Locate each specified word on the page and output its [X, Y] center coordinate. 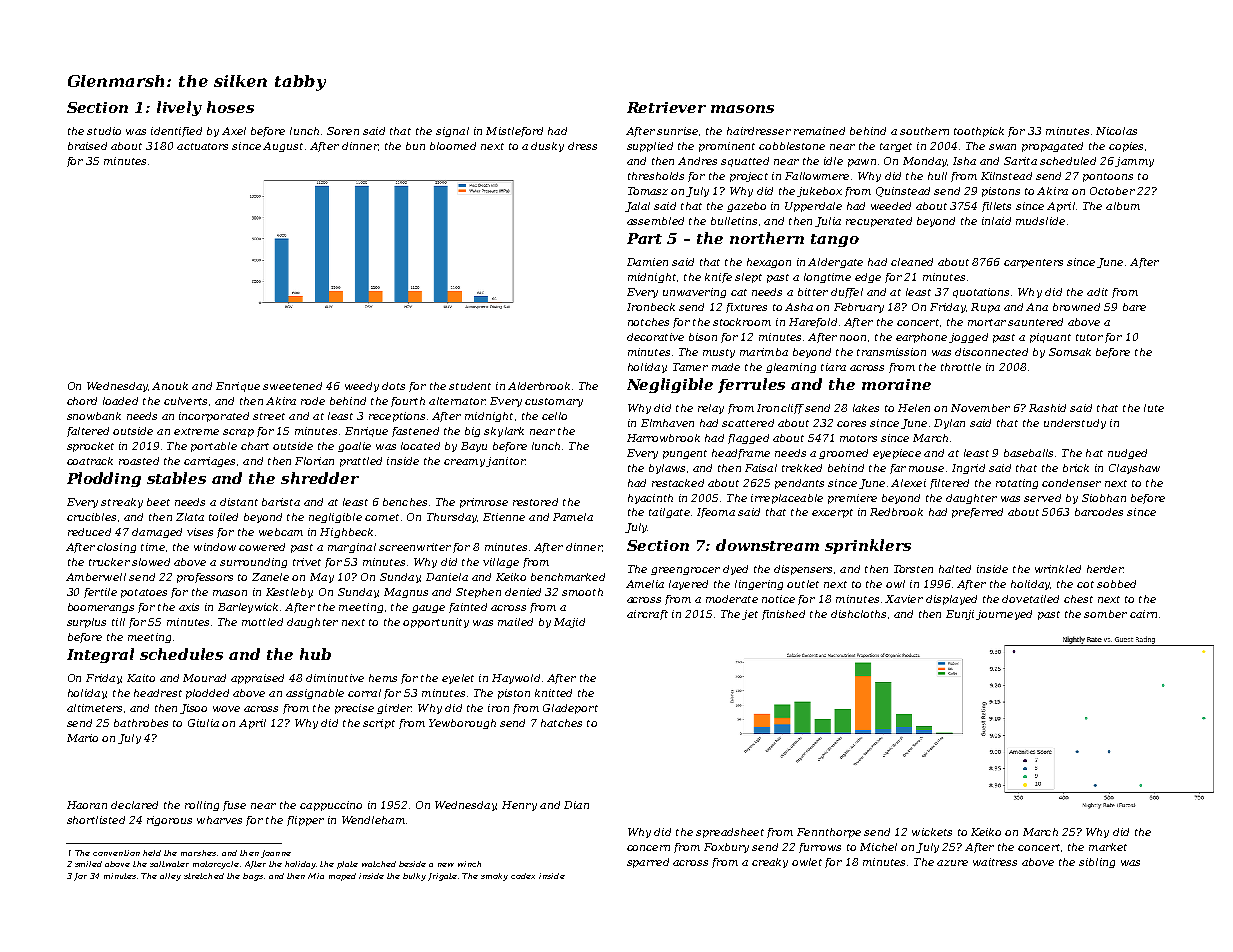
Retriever [666, 107]
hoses [230, 107]
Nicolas [1116, 131]
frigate [442, 877]
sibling [1097, 863]
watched [379, 864]
